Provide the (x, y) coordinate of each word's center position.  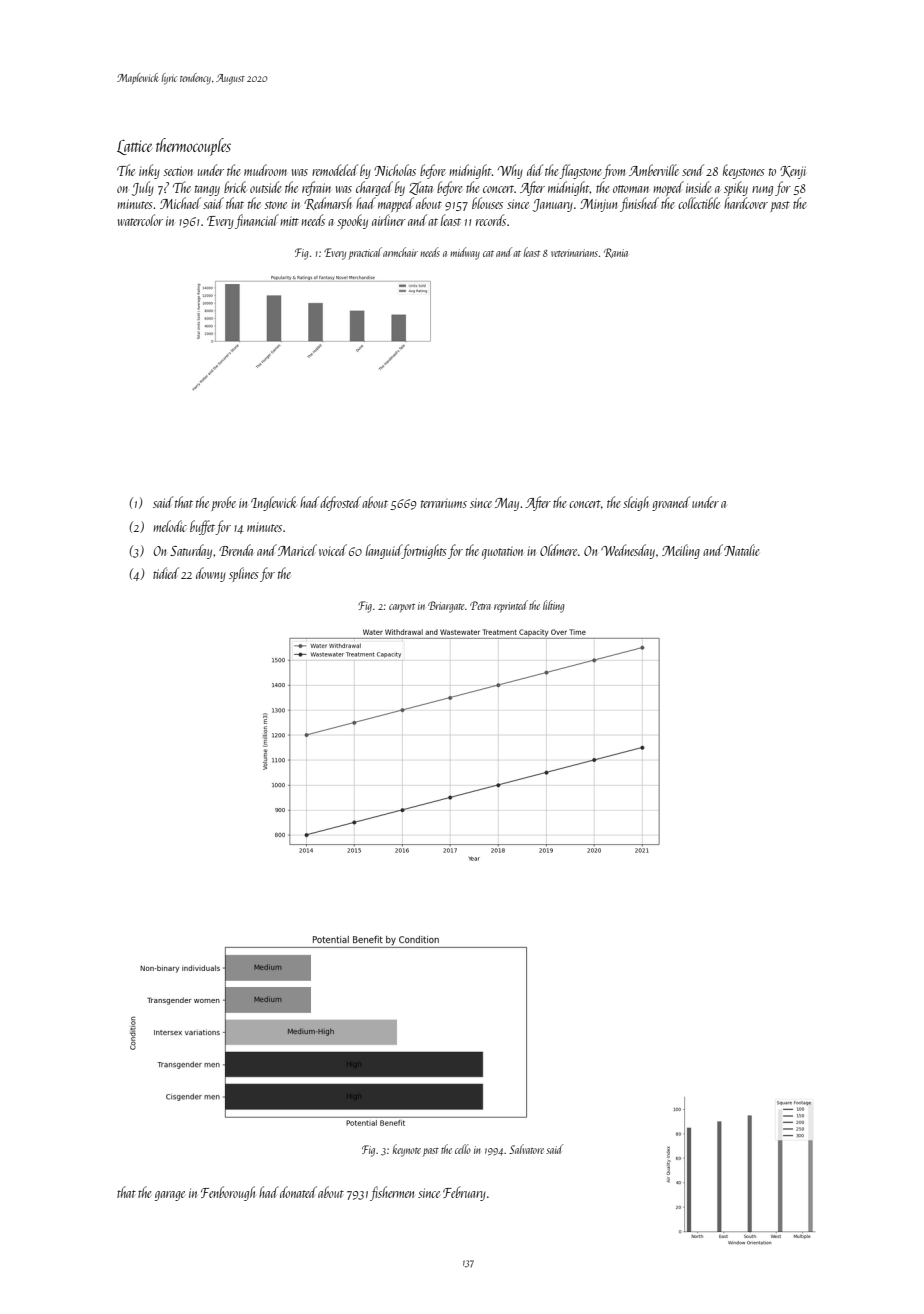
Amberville (654, 170)
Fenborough (228, 1193)
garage (170, 1196)
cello (463, 1149)
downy (211, 574)
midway (465, 253)
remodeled (335, 170)
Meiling (681, 551)
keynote (407, 1150)
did (535, 170)
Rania (616, 253)
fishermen (392, 1193)
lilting (554, 606)
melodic (170, 526)
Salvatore (526, 1149)
